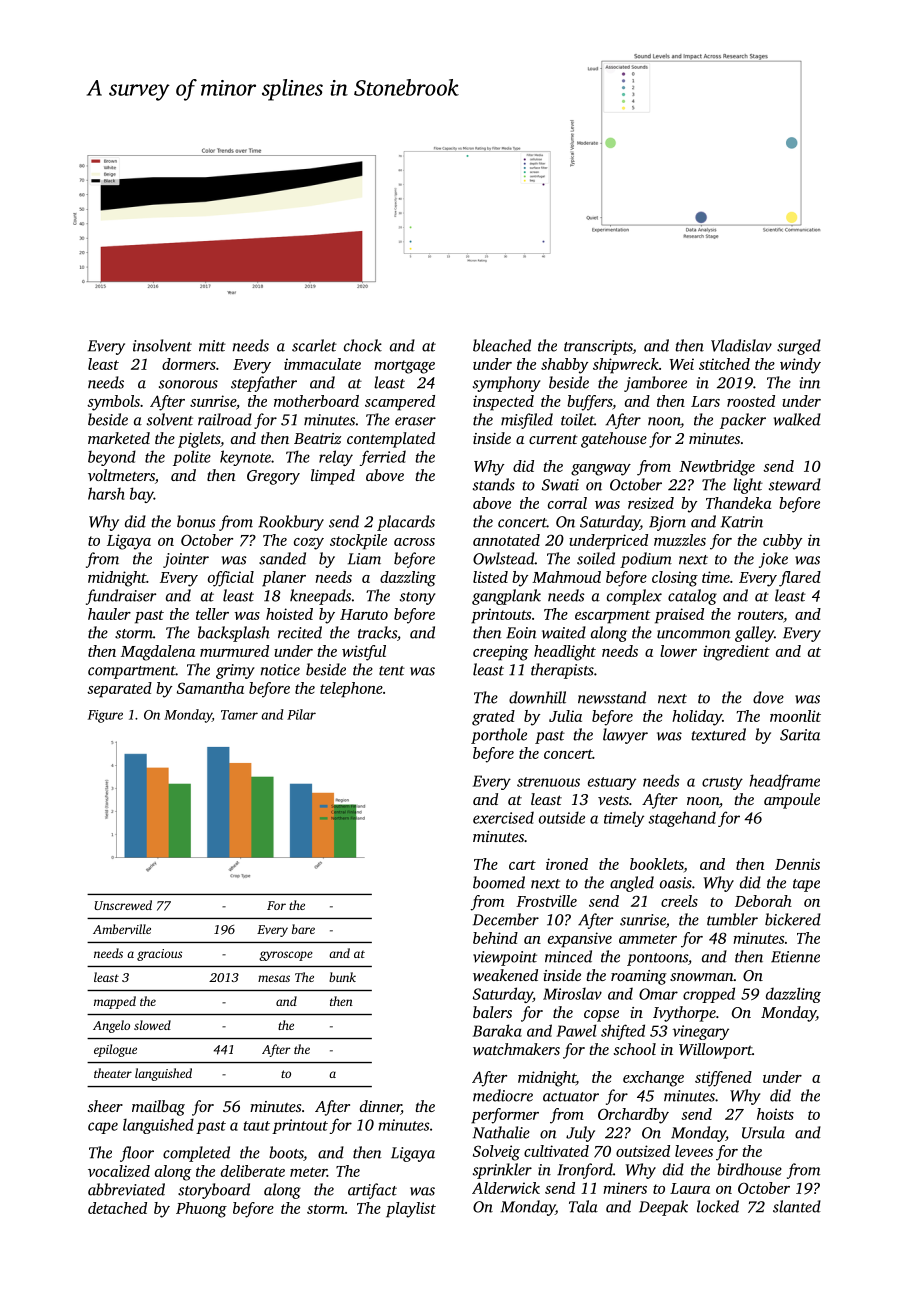 The image size is (908, 1316). I want to click on Tamer, so click(239, 715).
